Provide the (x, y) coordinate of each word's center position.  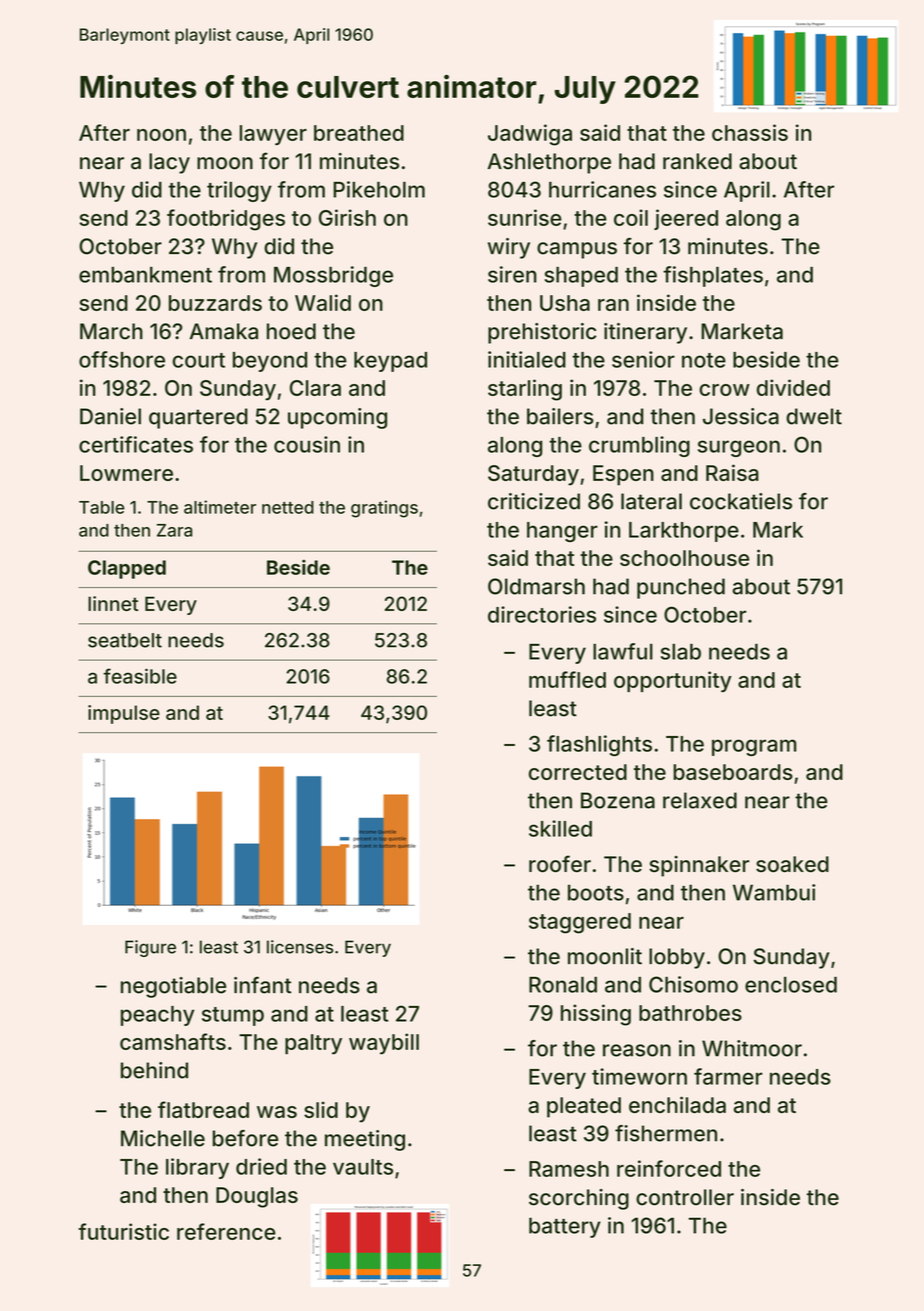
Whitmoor (752, 1048)
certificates (136, 444)
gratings (384, 509)
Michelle (163, 1138)
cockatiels (741, 501)
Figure (150, 948)
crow (724, 390)
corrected (578, 772)
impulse (124, 714)
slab (681, 652)
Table (102, 507)
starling (525, 390)
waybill (384, 1044)
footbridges (226, 220)
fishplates (713, 276)
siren (512, 274)
